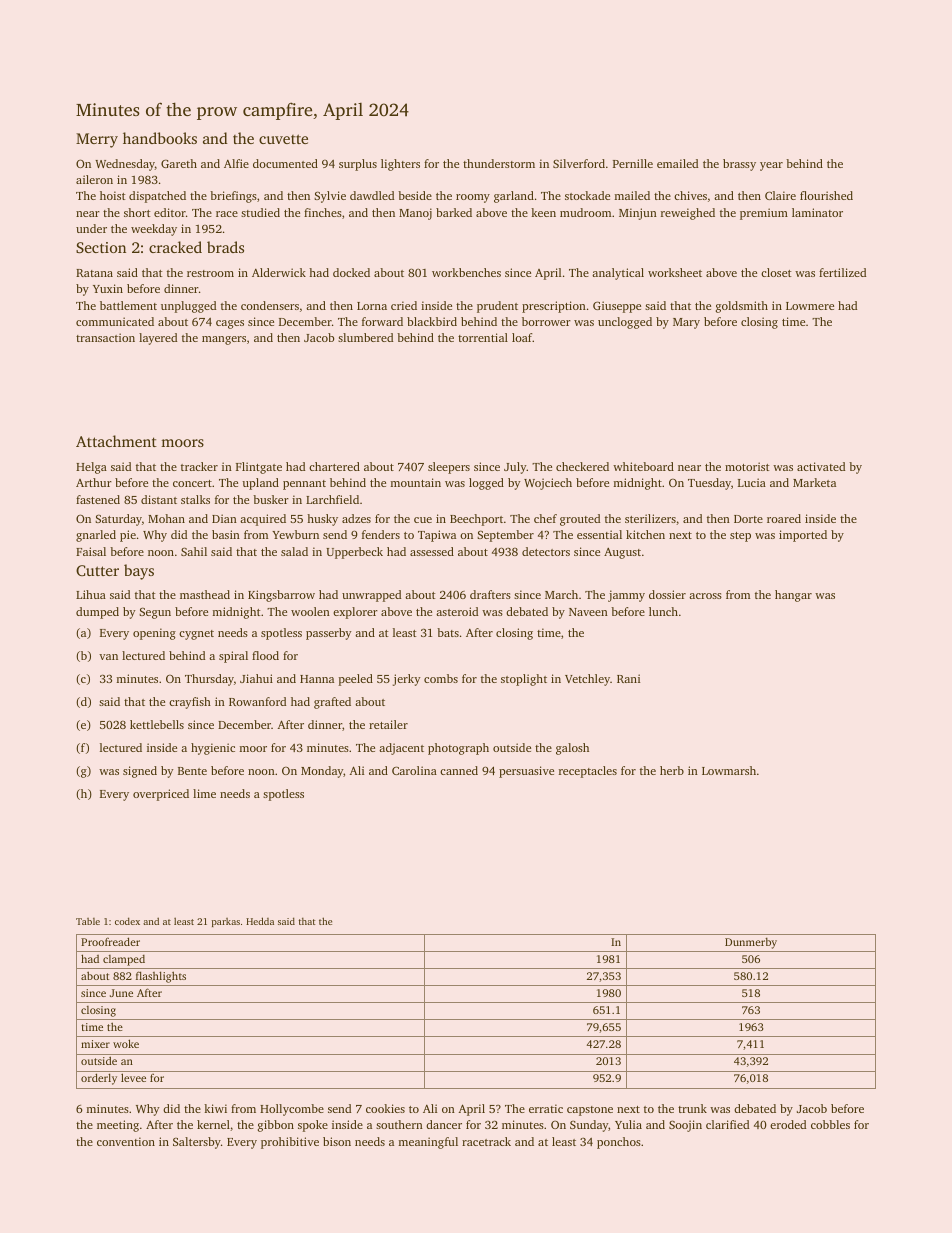 The width and height of the screenshot is (952, 1233). What do you see at coordinates (515, 468) in the screenshot?
I see `July` at bounding box center [515, 468].
